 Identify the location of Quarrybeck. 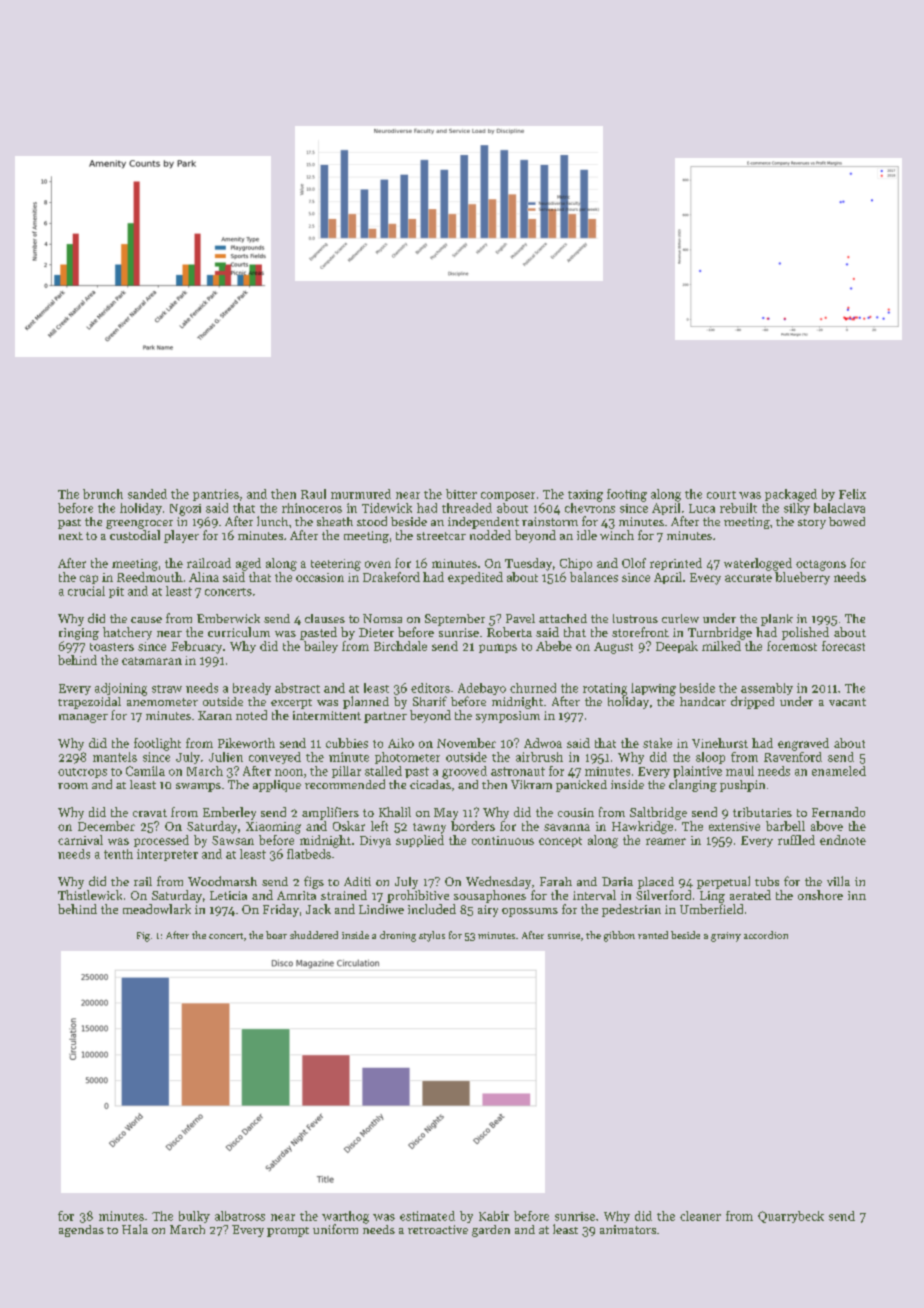
(791, 1217).
